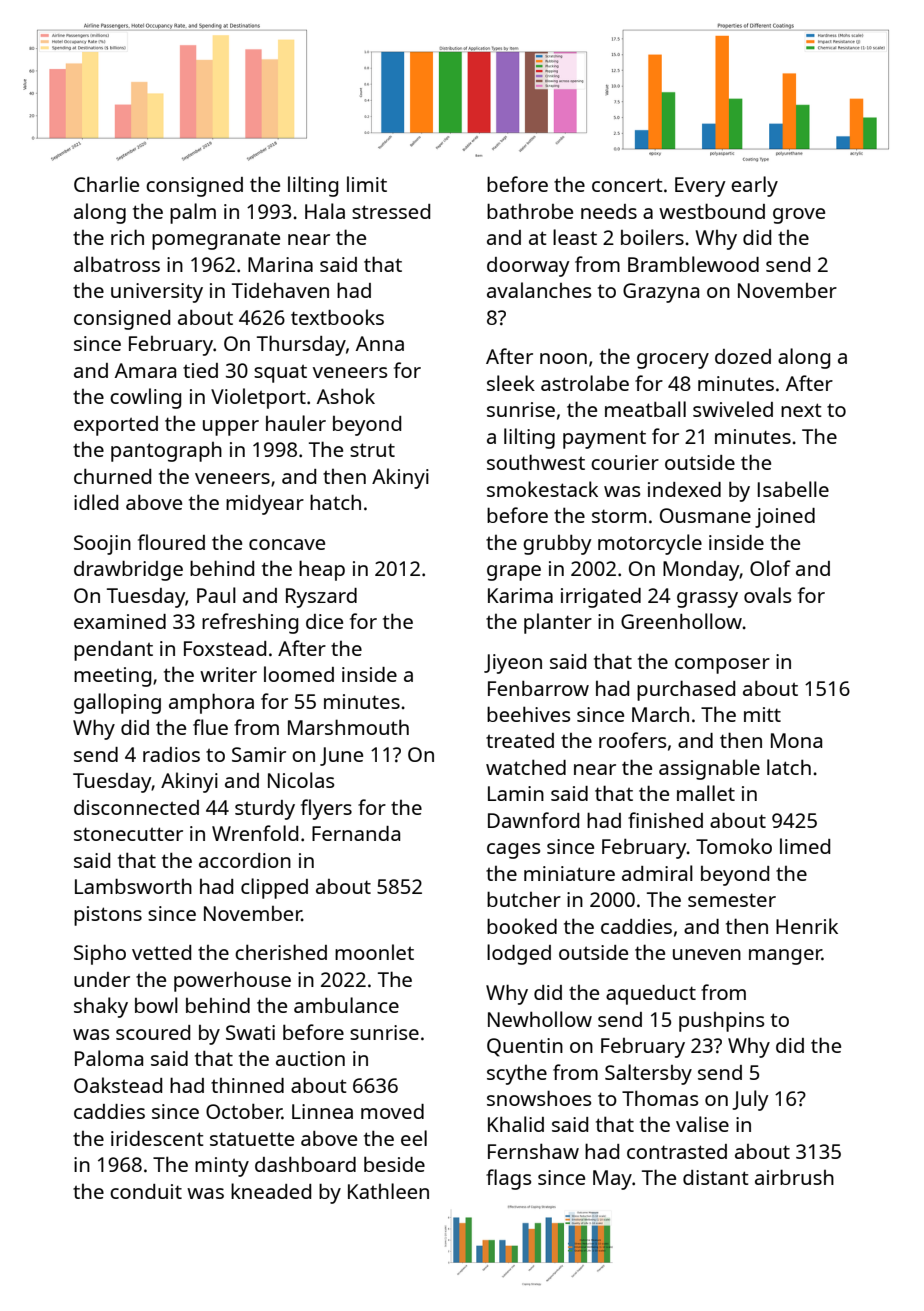 Image resolution: width=924 pixels, height=1311 pixels. I want to click on Samir, so click(259, 754).
